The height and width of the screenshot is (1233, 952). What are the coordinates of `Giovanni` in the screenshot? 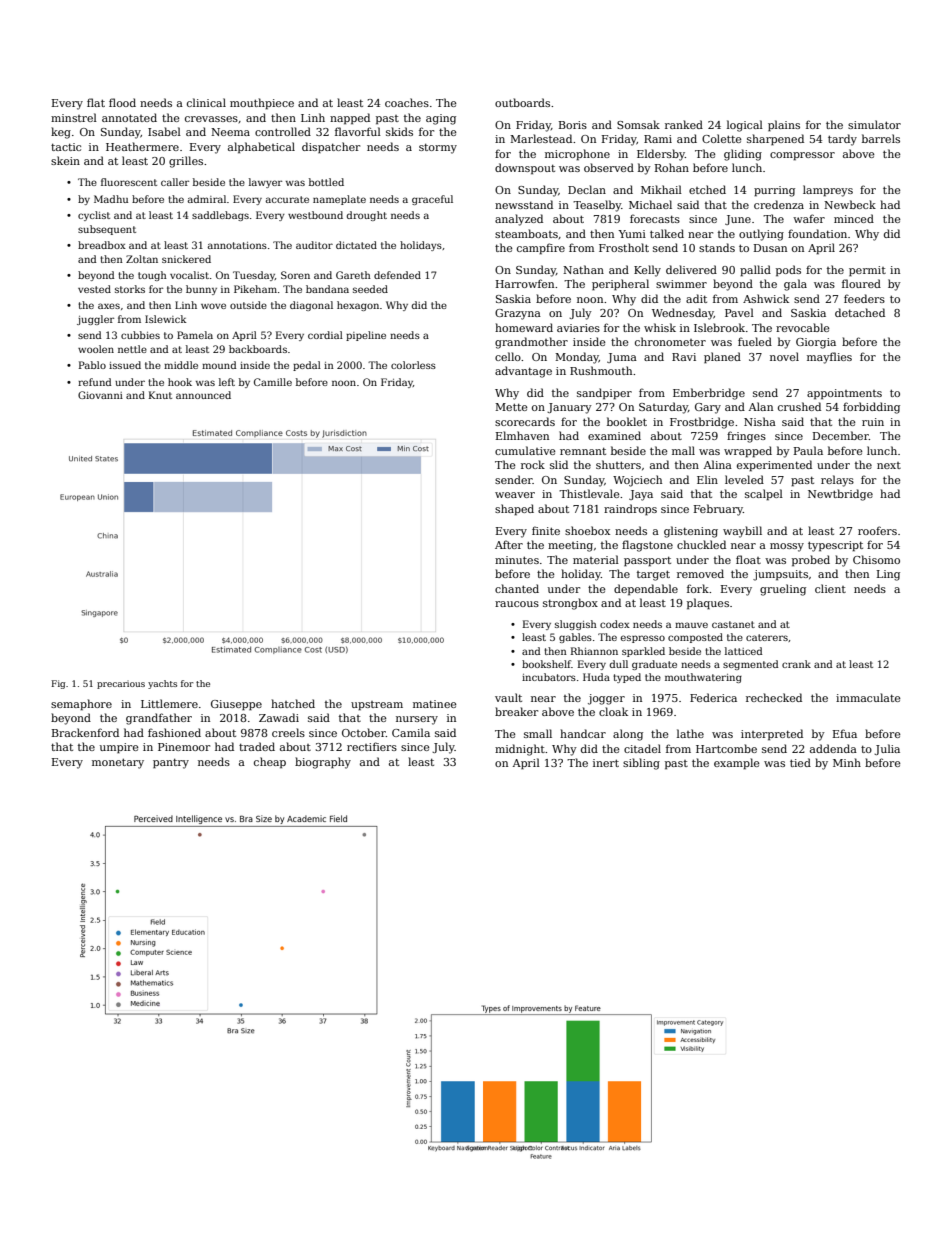 It's located at (100, 395).
